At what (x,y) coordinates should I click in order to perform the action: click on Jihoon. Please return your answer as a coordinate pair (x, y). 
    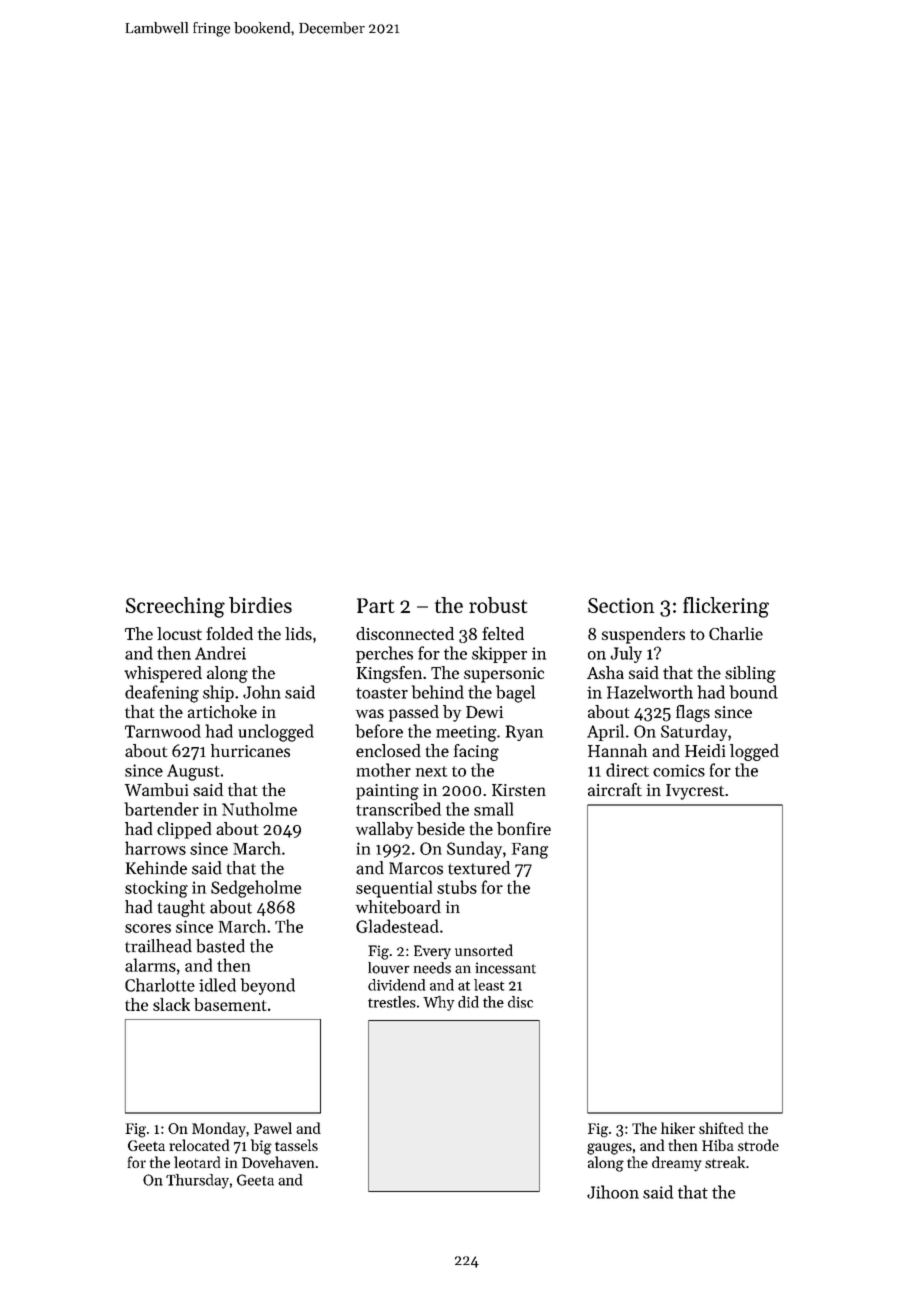
    Looking at the image, I should click on (613, 1192).
